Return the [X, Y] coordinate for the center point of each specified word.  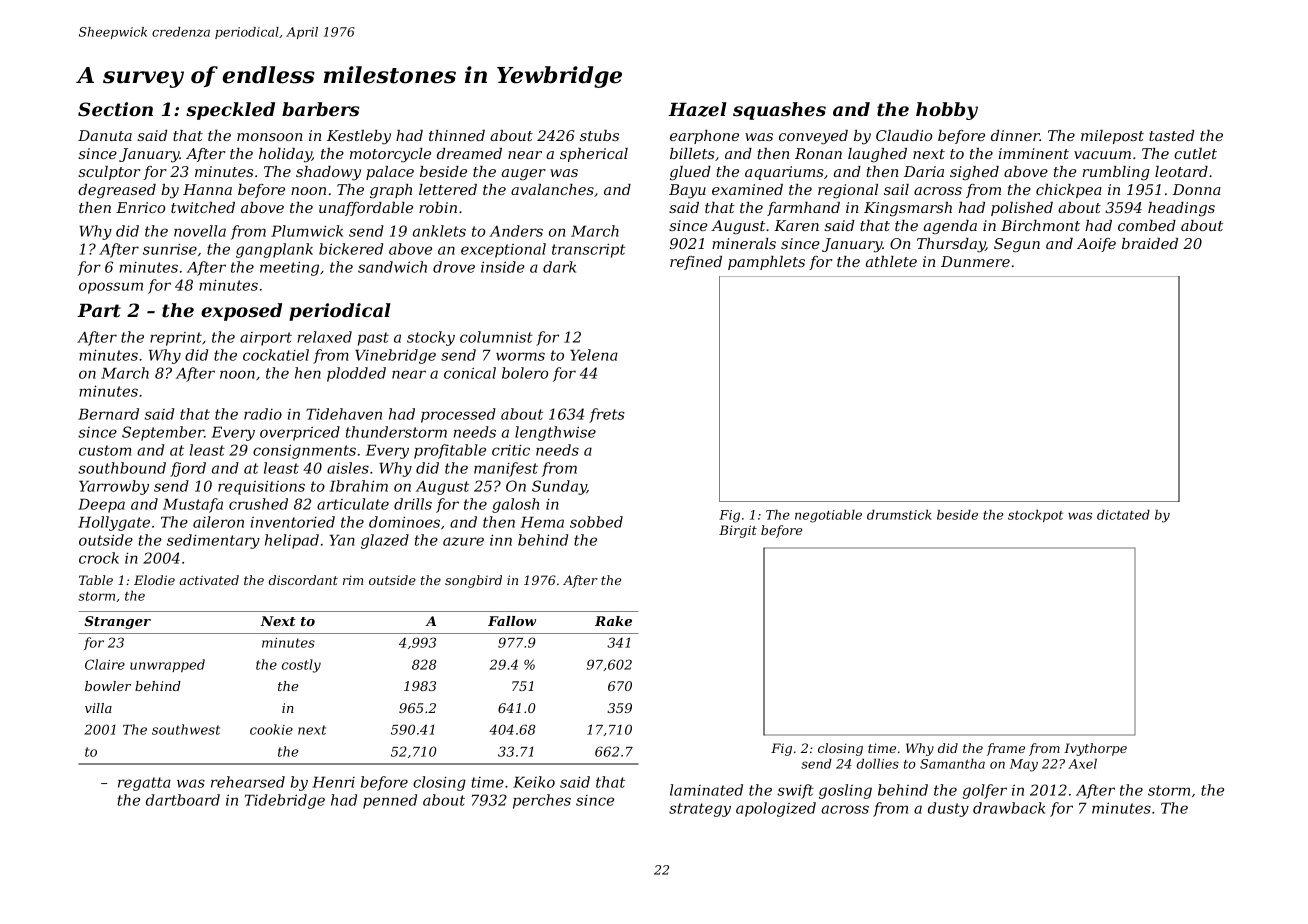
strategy [700, 810]
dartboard [183, 800]
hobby [947, 111]
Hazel [697, 109]
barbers [320, 109]
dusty [948, 809]
